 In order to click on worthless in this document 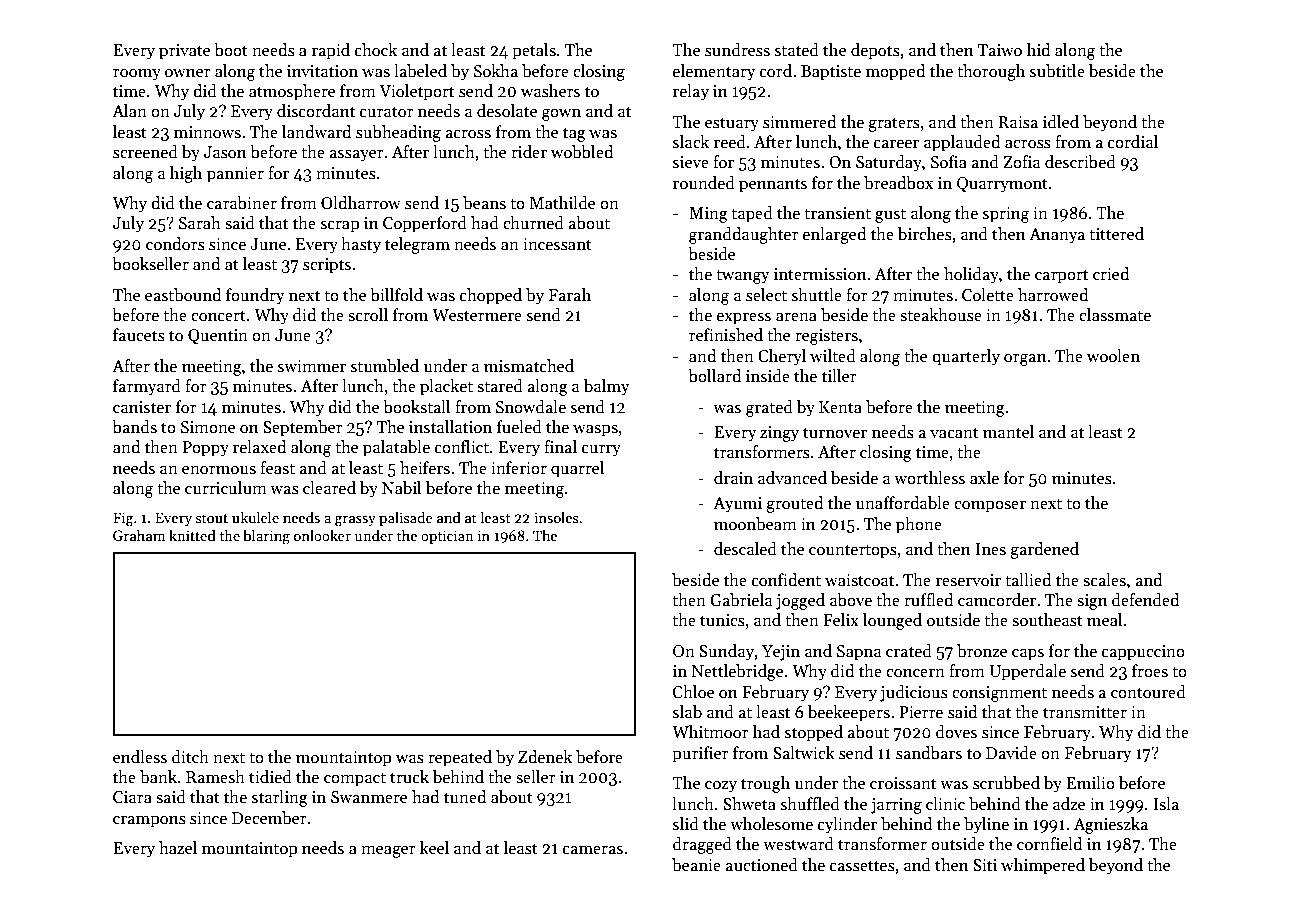, I will do `click(929, 478)`.
